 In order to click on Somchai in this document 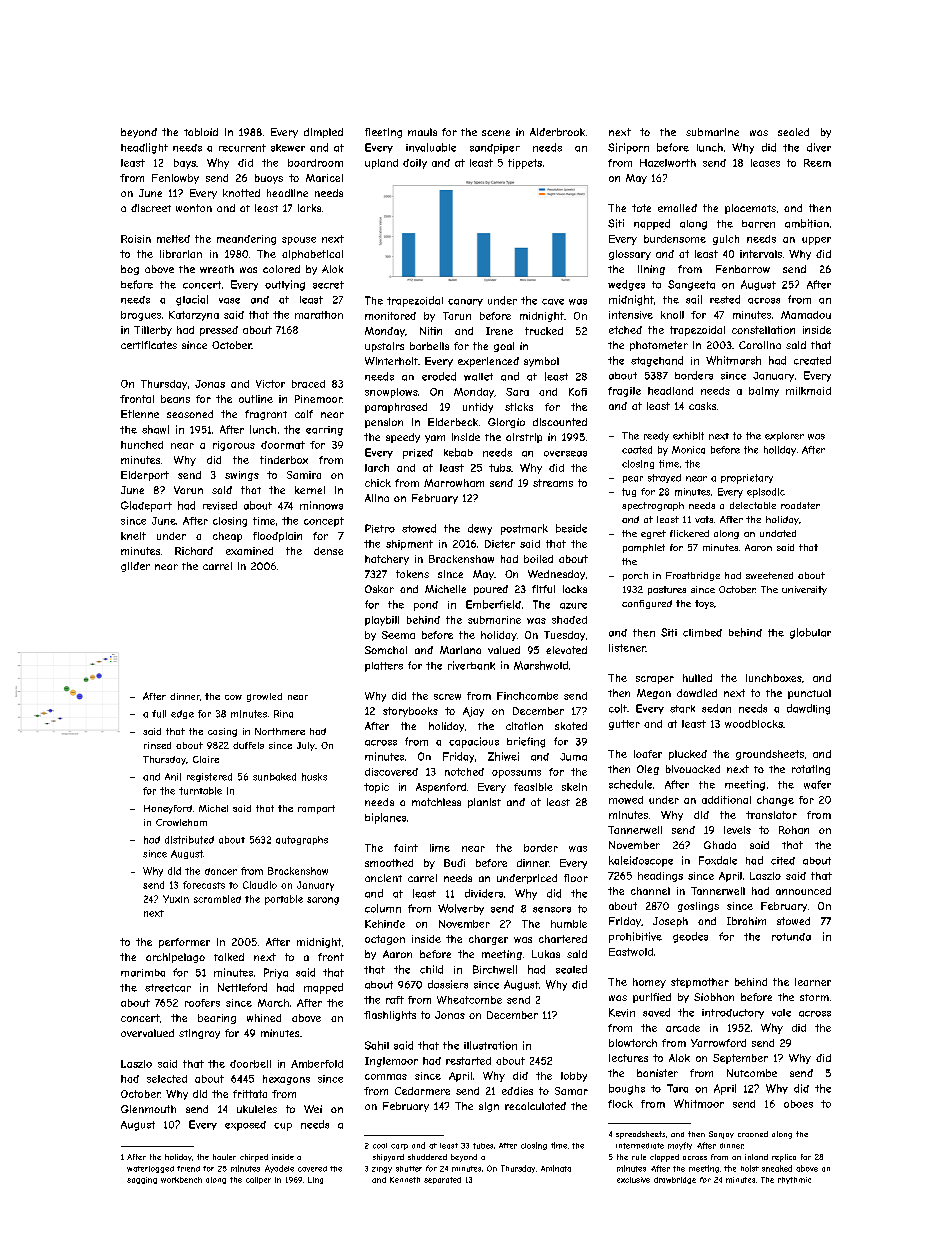, I will do `click(386, 650)`.
